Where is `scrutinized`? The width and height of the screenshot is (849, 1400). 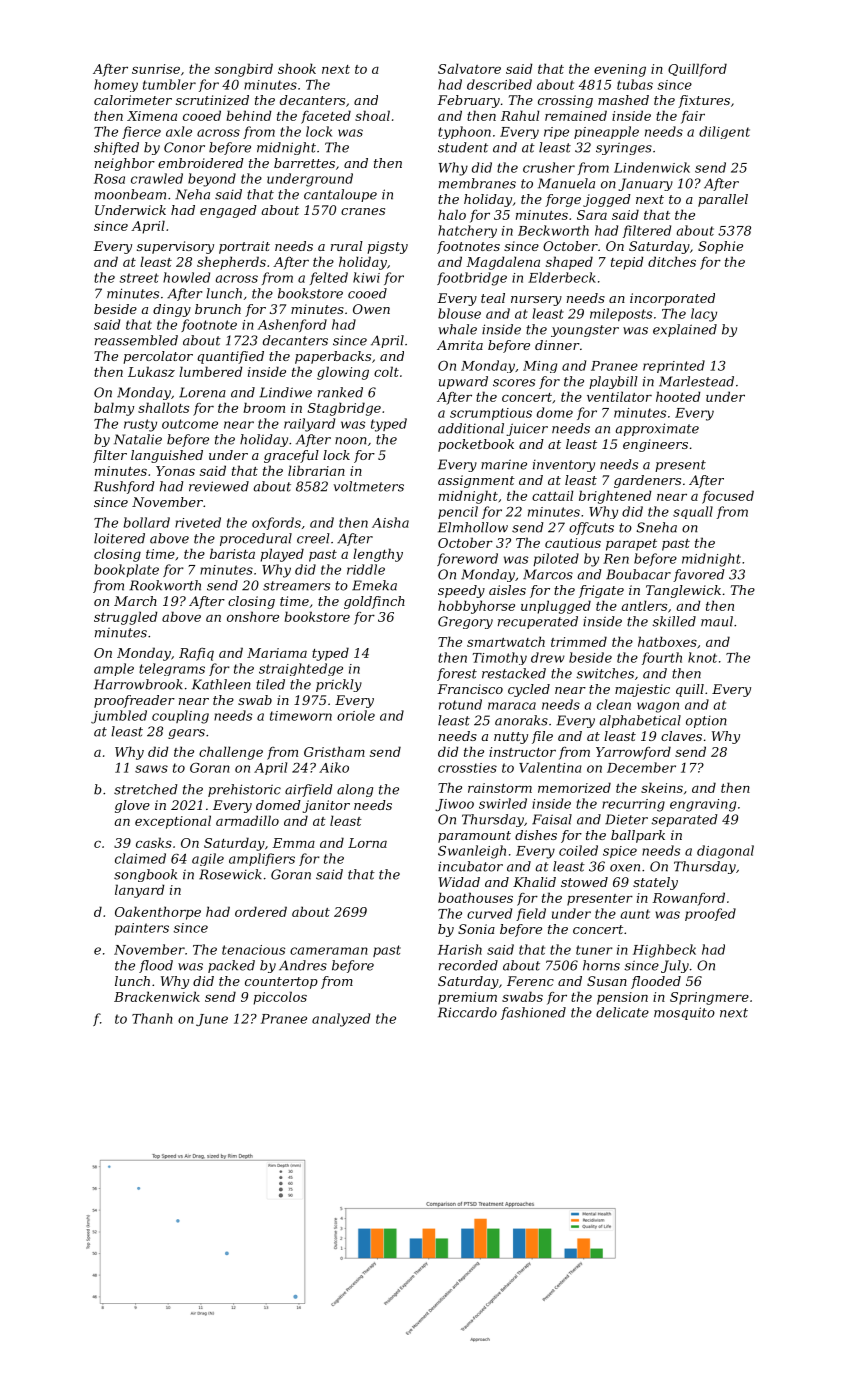 scrutinized is located at coordinates (212, 100).
